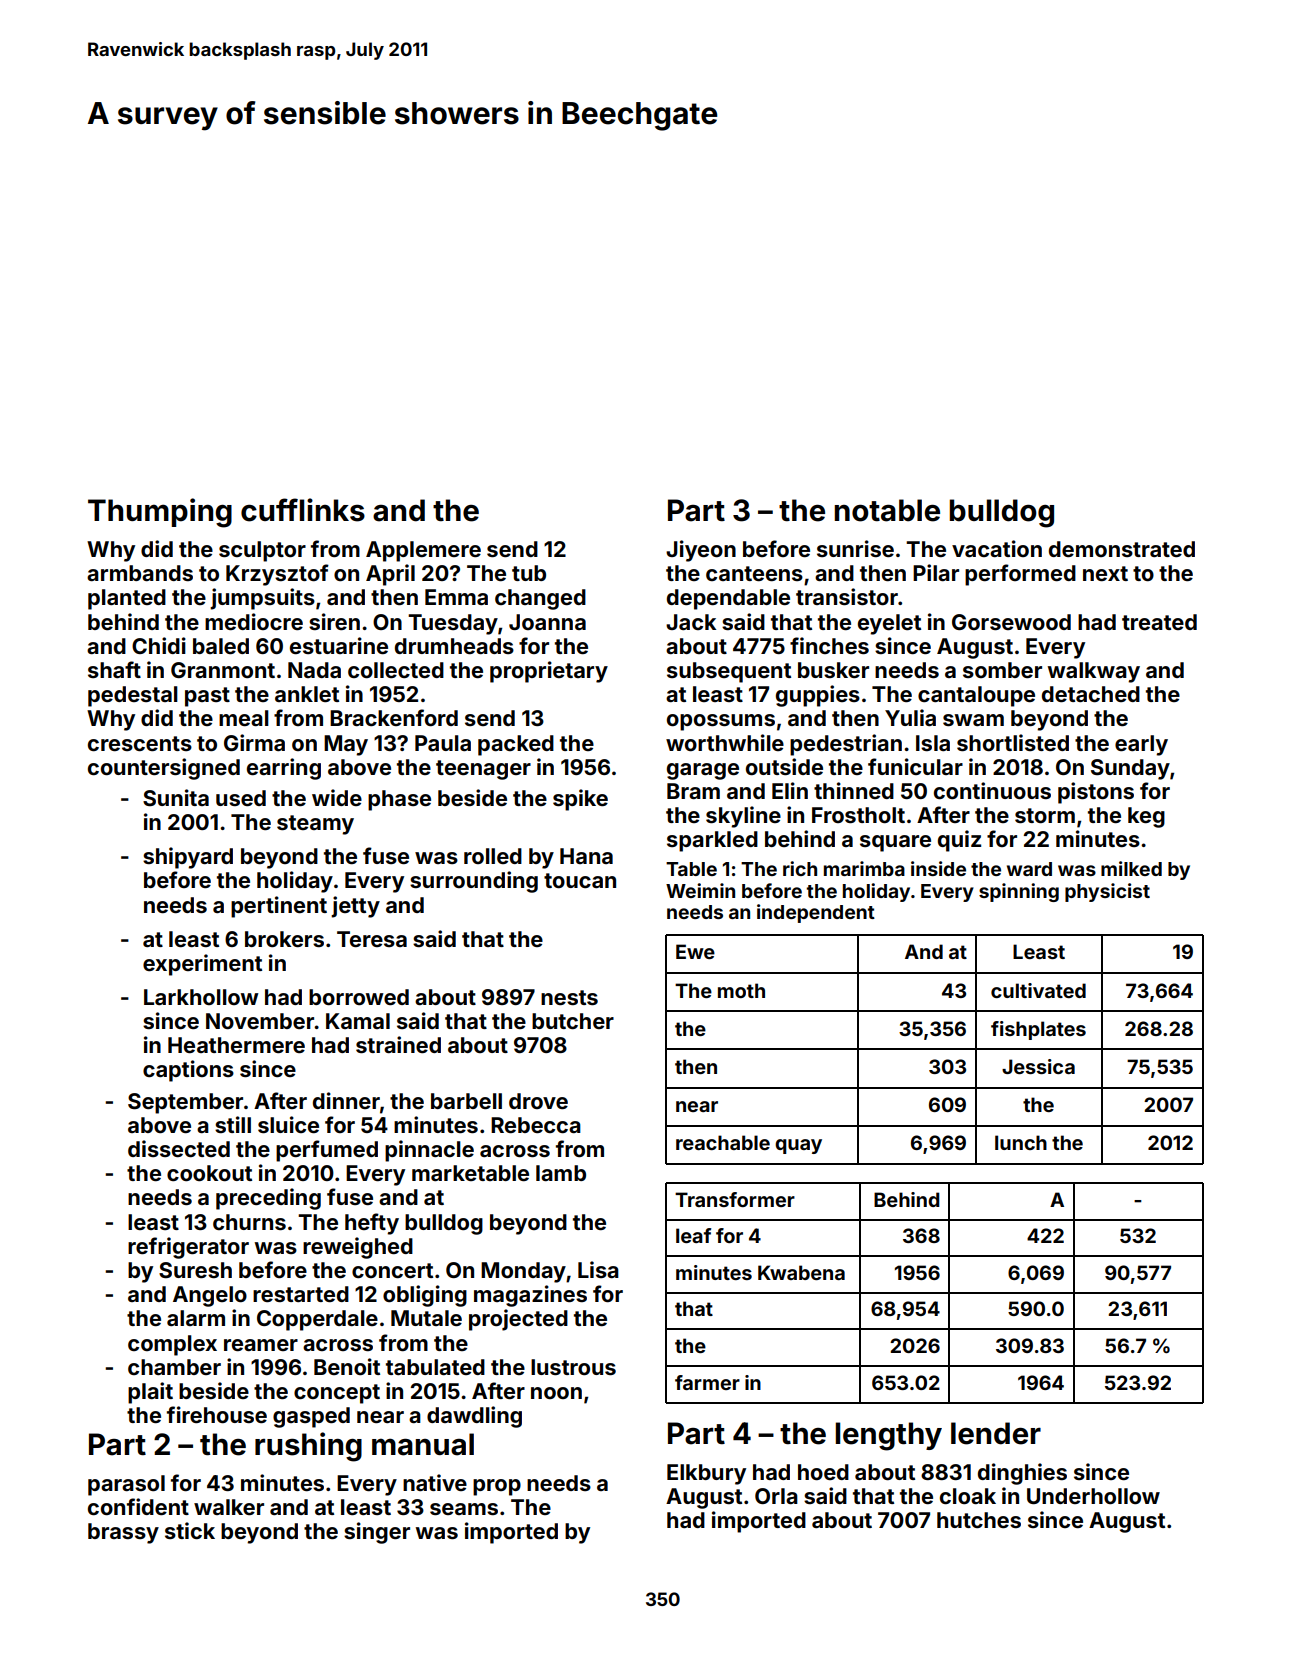 The height and width of the screenshot is (1669, 1290). What do you see at coordinates (268, 1199) in the screenshot?
I see `preceding` at bounding box center [268, 1199].
